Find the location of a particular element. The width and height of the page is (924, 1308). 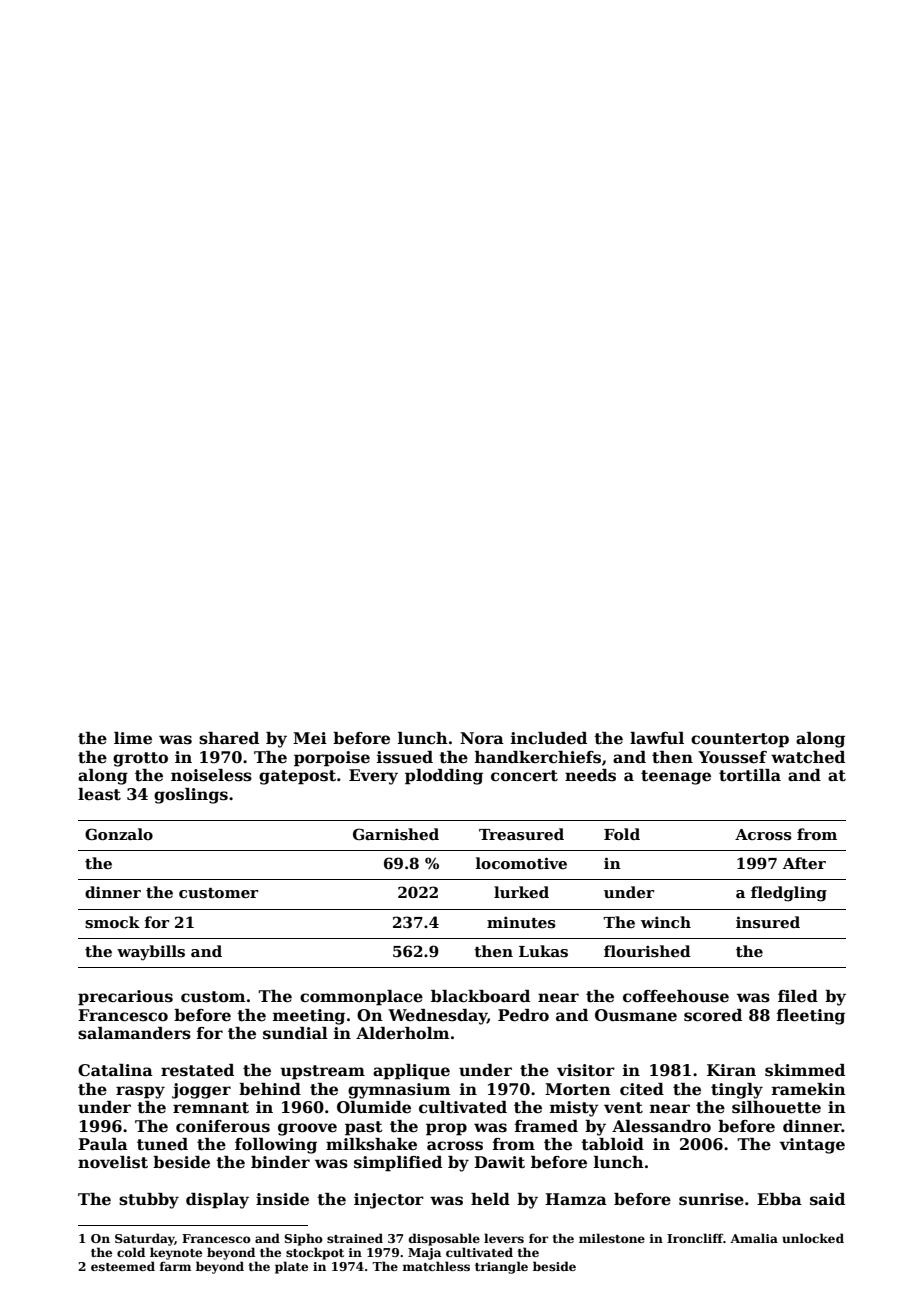

vintage is located at coordinates (812, 1146).
